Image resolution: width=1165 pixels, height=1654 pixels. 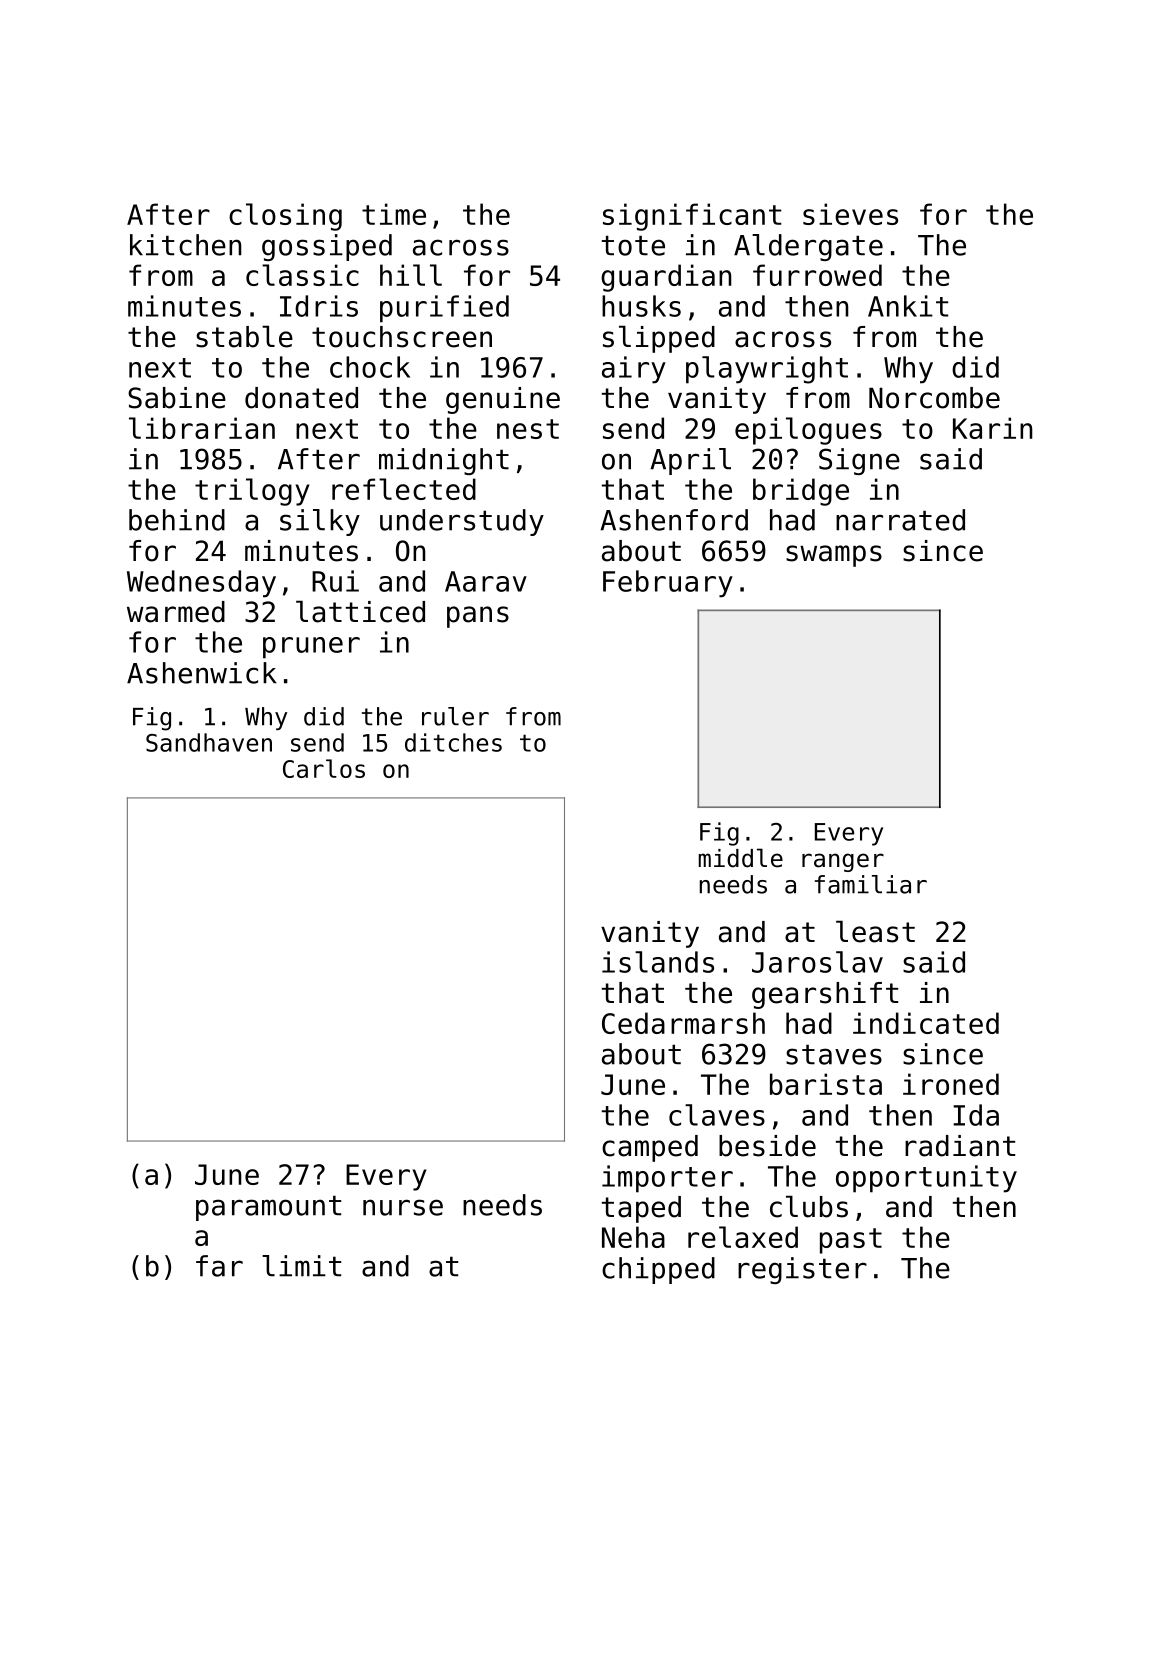 I want to click on narrated, so click(x=900, y=520).
